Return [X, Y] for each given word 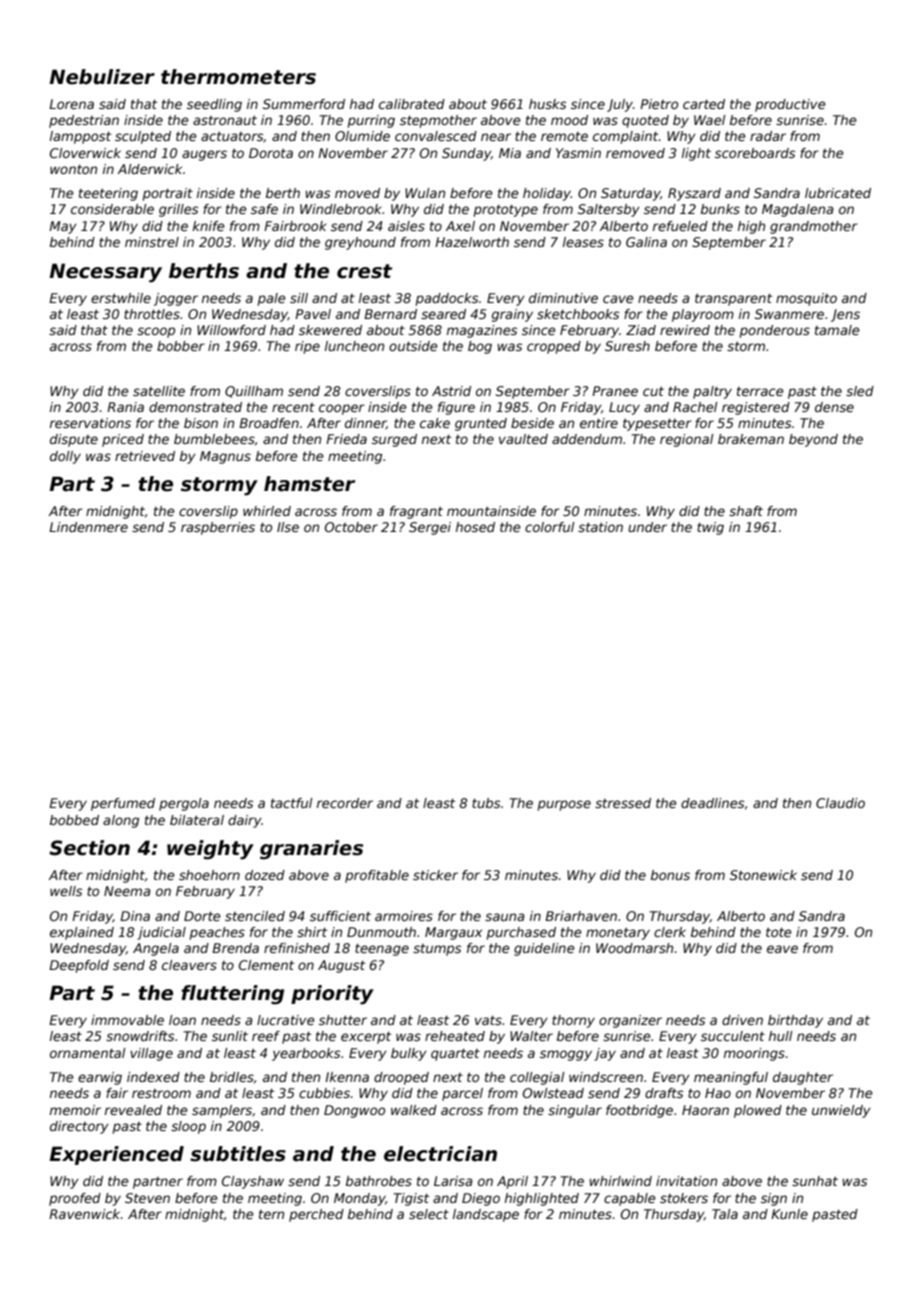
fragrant [416, 512]
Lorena [71, 104]
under [647, 527]
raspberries [218, 528]
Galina [646, 242]
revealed [133, 1110]
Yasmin [578, 153]
